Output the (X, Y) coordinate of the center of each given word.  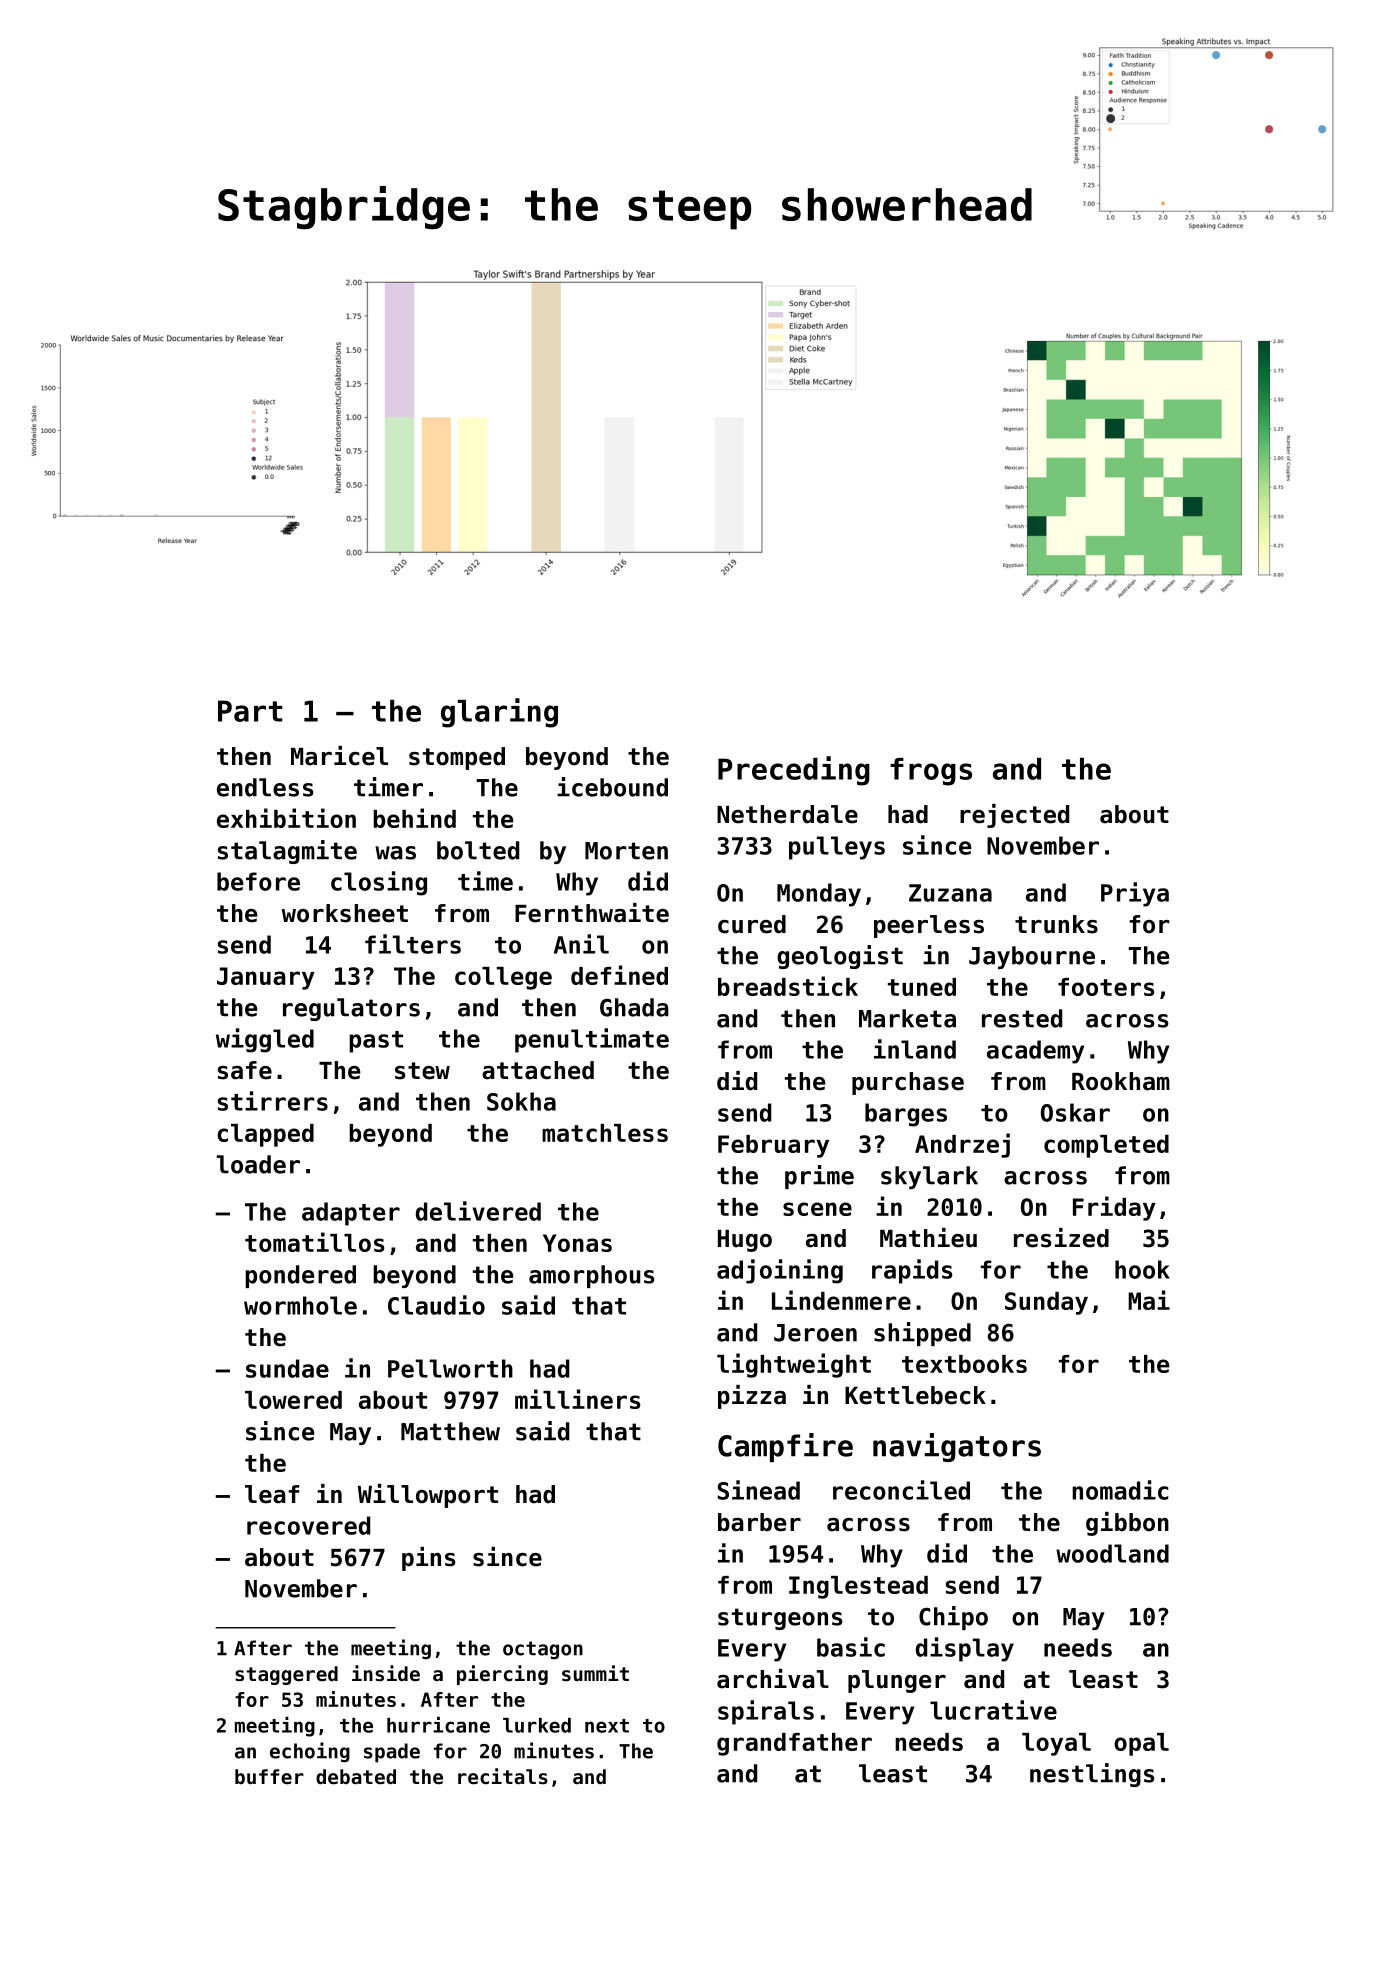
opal (1141, 1744)
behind (414, 818)
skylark (929, 1177)
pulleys (837, 848)
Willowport (428, 1496)
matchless (605, 1133)
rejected (1014, 816)
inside (386, 1673)
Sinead (759, 1490)
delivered (478, 1211)
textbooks (964, 1364)
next (607, 1726)
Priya (1135, 894)
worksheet (345, 913)
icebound (612, 787)
